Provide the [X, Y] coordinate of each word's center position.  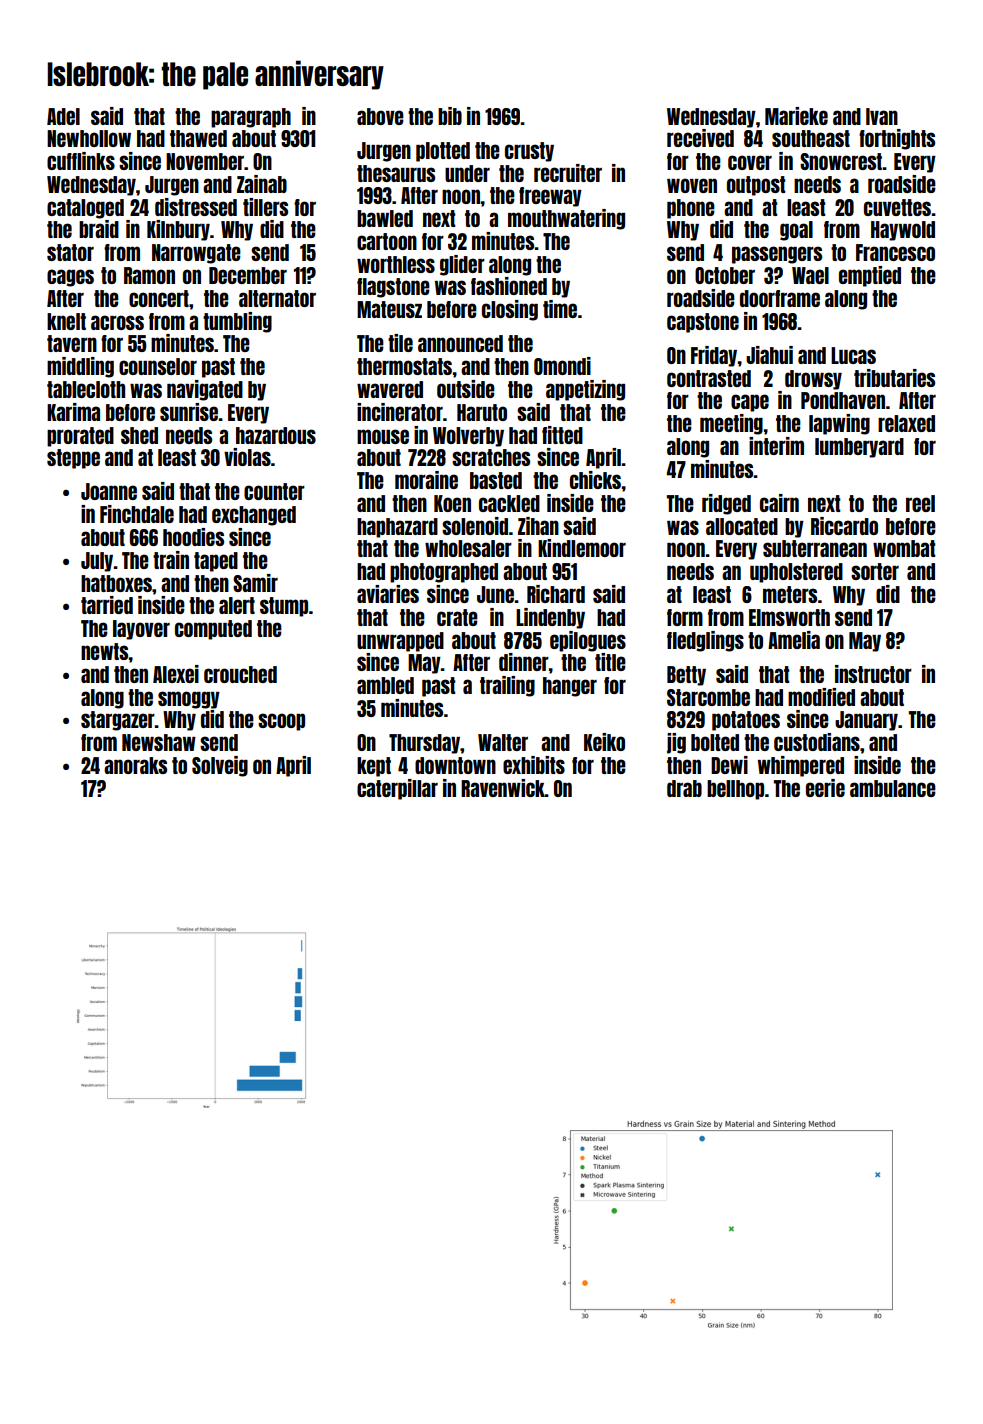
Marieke [796, 116]
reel [920, 503]
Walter [503, 742]
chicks [595, 480]
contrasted [709, 378]
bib [450, 116]
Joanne [109, 491]
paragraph [251, 118]
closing [510, 310]
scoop [281, 722]
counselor [158, 366]
